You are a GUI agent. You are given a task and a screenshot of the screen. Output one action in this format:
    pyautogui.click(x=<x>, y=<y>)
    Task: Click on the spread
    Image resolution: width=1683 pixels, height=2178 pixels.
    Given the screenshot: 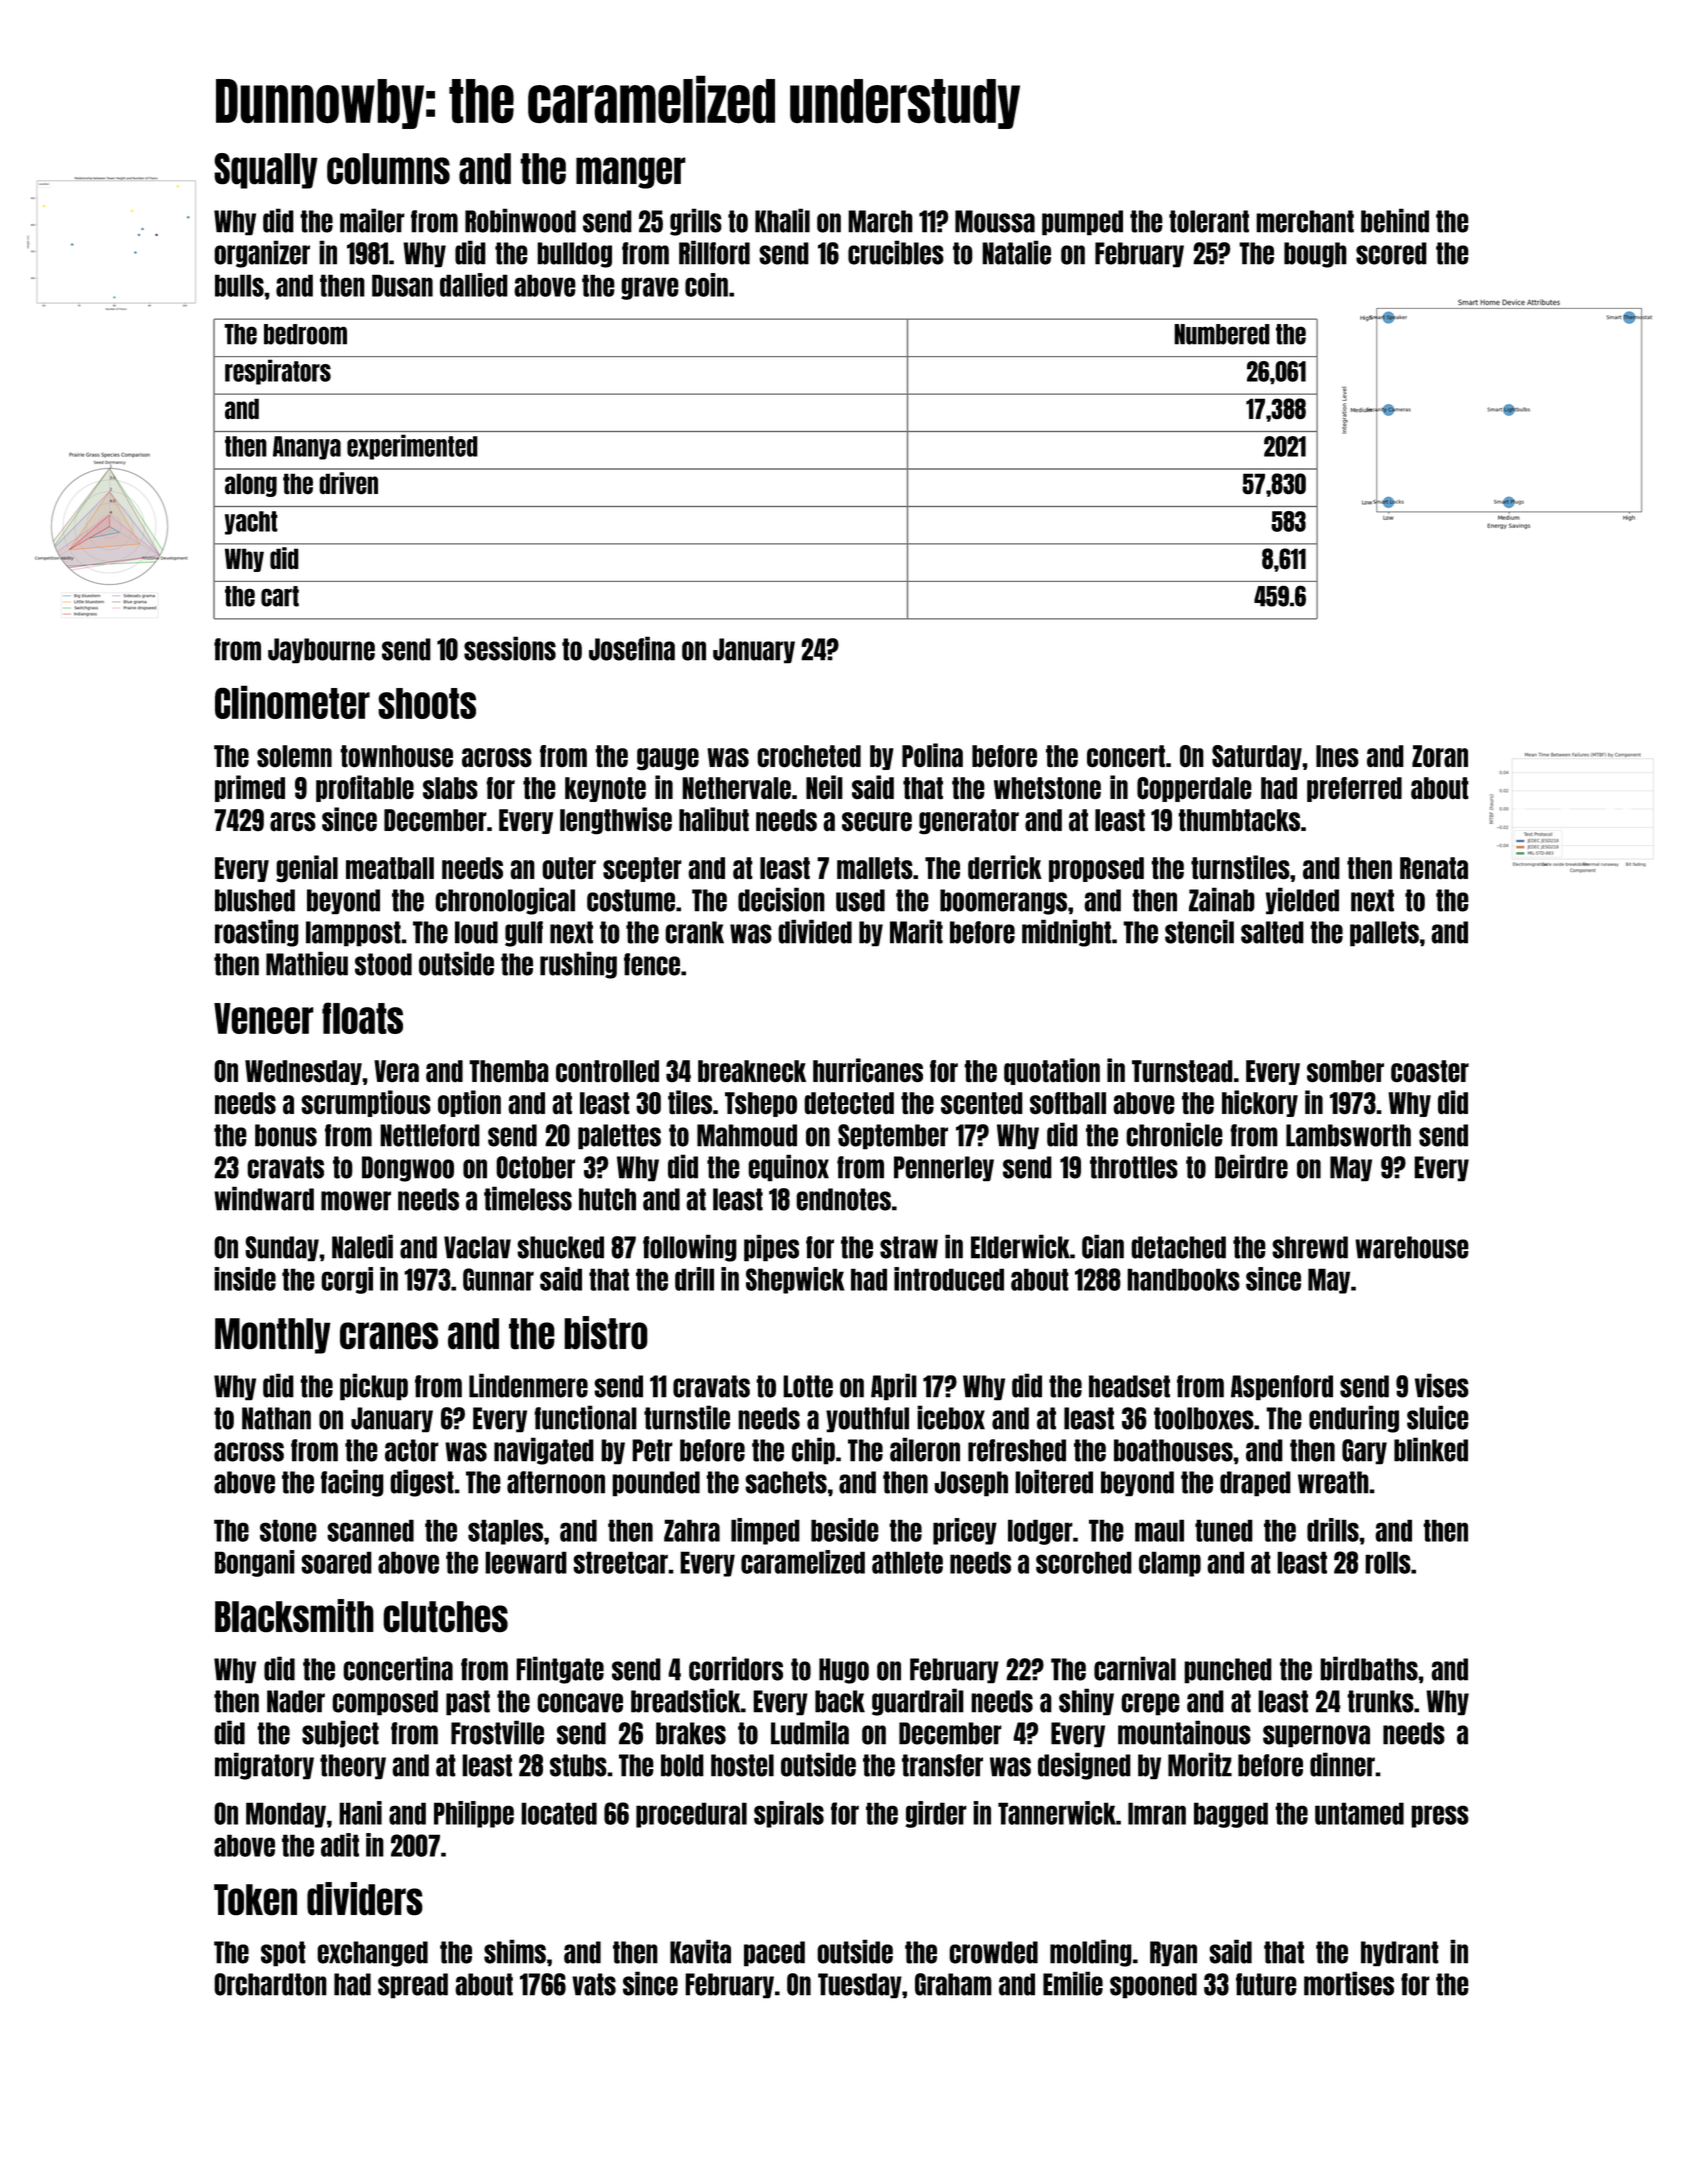 What is the action you would take?
    pyautogui.click(x=413, y=1986)
